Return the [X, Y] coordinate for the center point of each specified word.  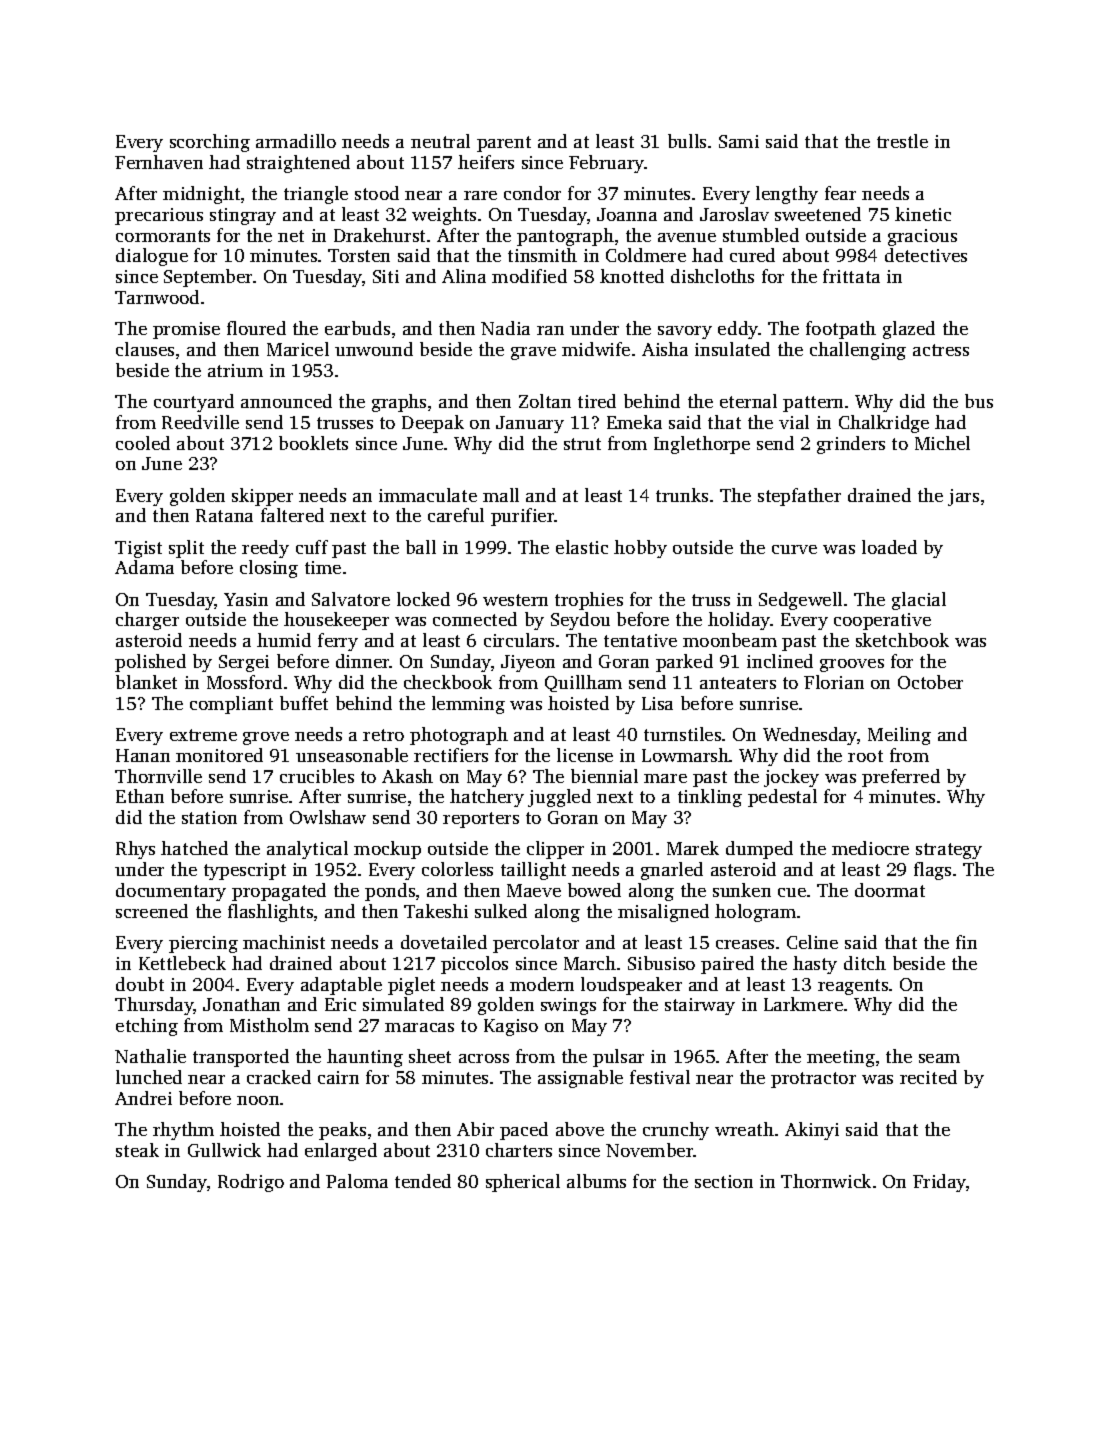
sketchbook [902, 640]
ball [421, 547]
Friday [939, 1183]
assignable [580, 1079]
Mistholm [269, 1025]
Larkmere [803, 1004]
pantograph [565, 237]
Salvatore [351, 599]
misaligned [663, 913]
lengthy [787, 195]
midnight [201, 195]
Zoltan [545, 401]
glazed [909, 330]
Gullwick [224, 1150]
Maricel [298, 349]
